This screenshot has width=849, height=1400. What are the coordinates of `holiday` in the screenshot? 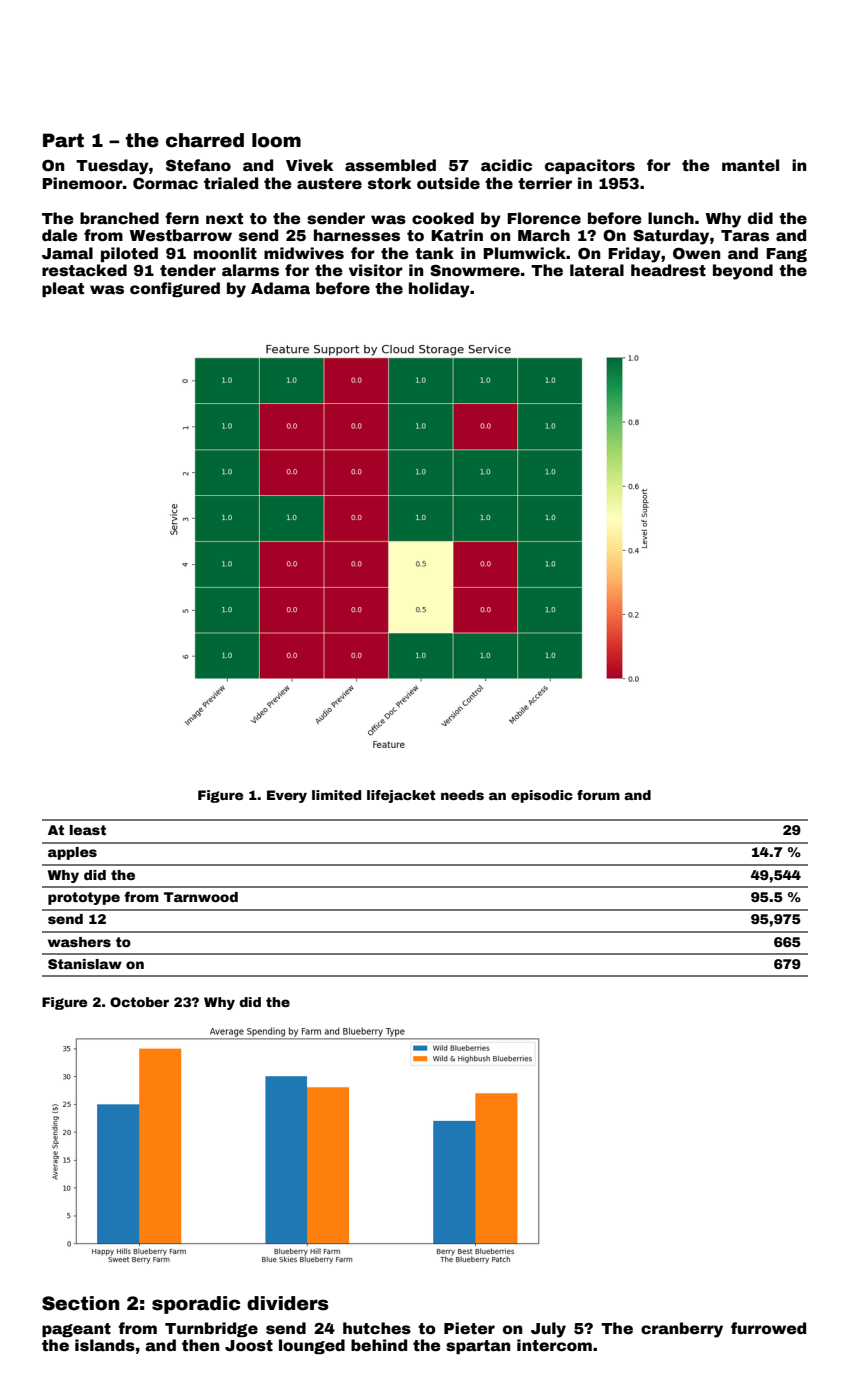 It's located at (439, 290).
